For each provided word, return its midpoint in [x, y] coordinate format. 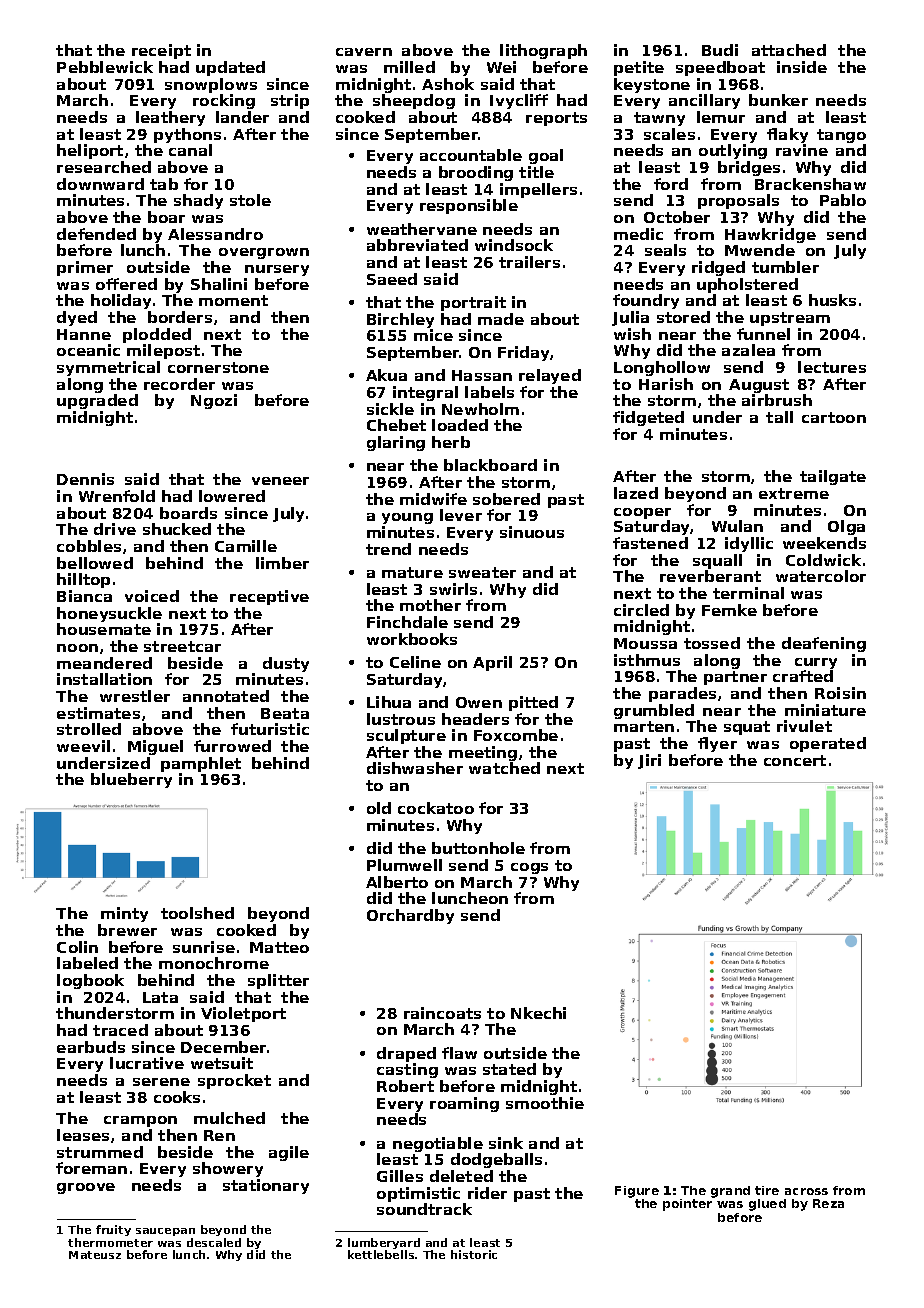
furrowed [232, 746]
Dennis [85, 479]
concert [795, 760]
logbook [90, 981]
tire [767, 1190]
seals [665, 250]
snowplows [211, 85]
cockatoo [436, 808]
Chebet [396, 425]
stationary [266, 1186]
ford [671, 184]
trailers [529, 262]
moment [233, 300]
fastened [650, 543]
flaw [459, 1053]
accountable [471, 155]
